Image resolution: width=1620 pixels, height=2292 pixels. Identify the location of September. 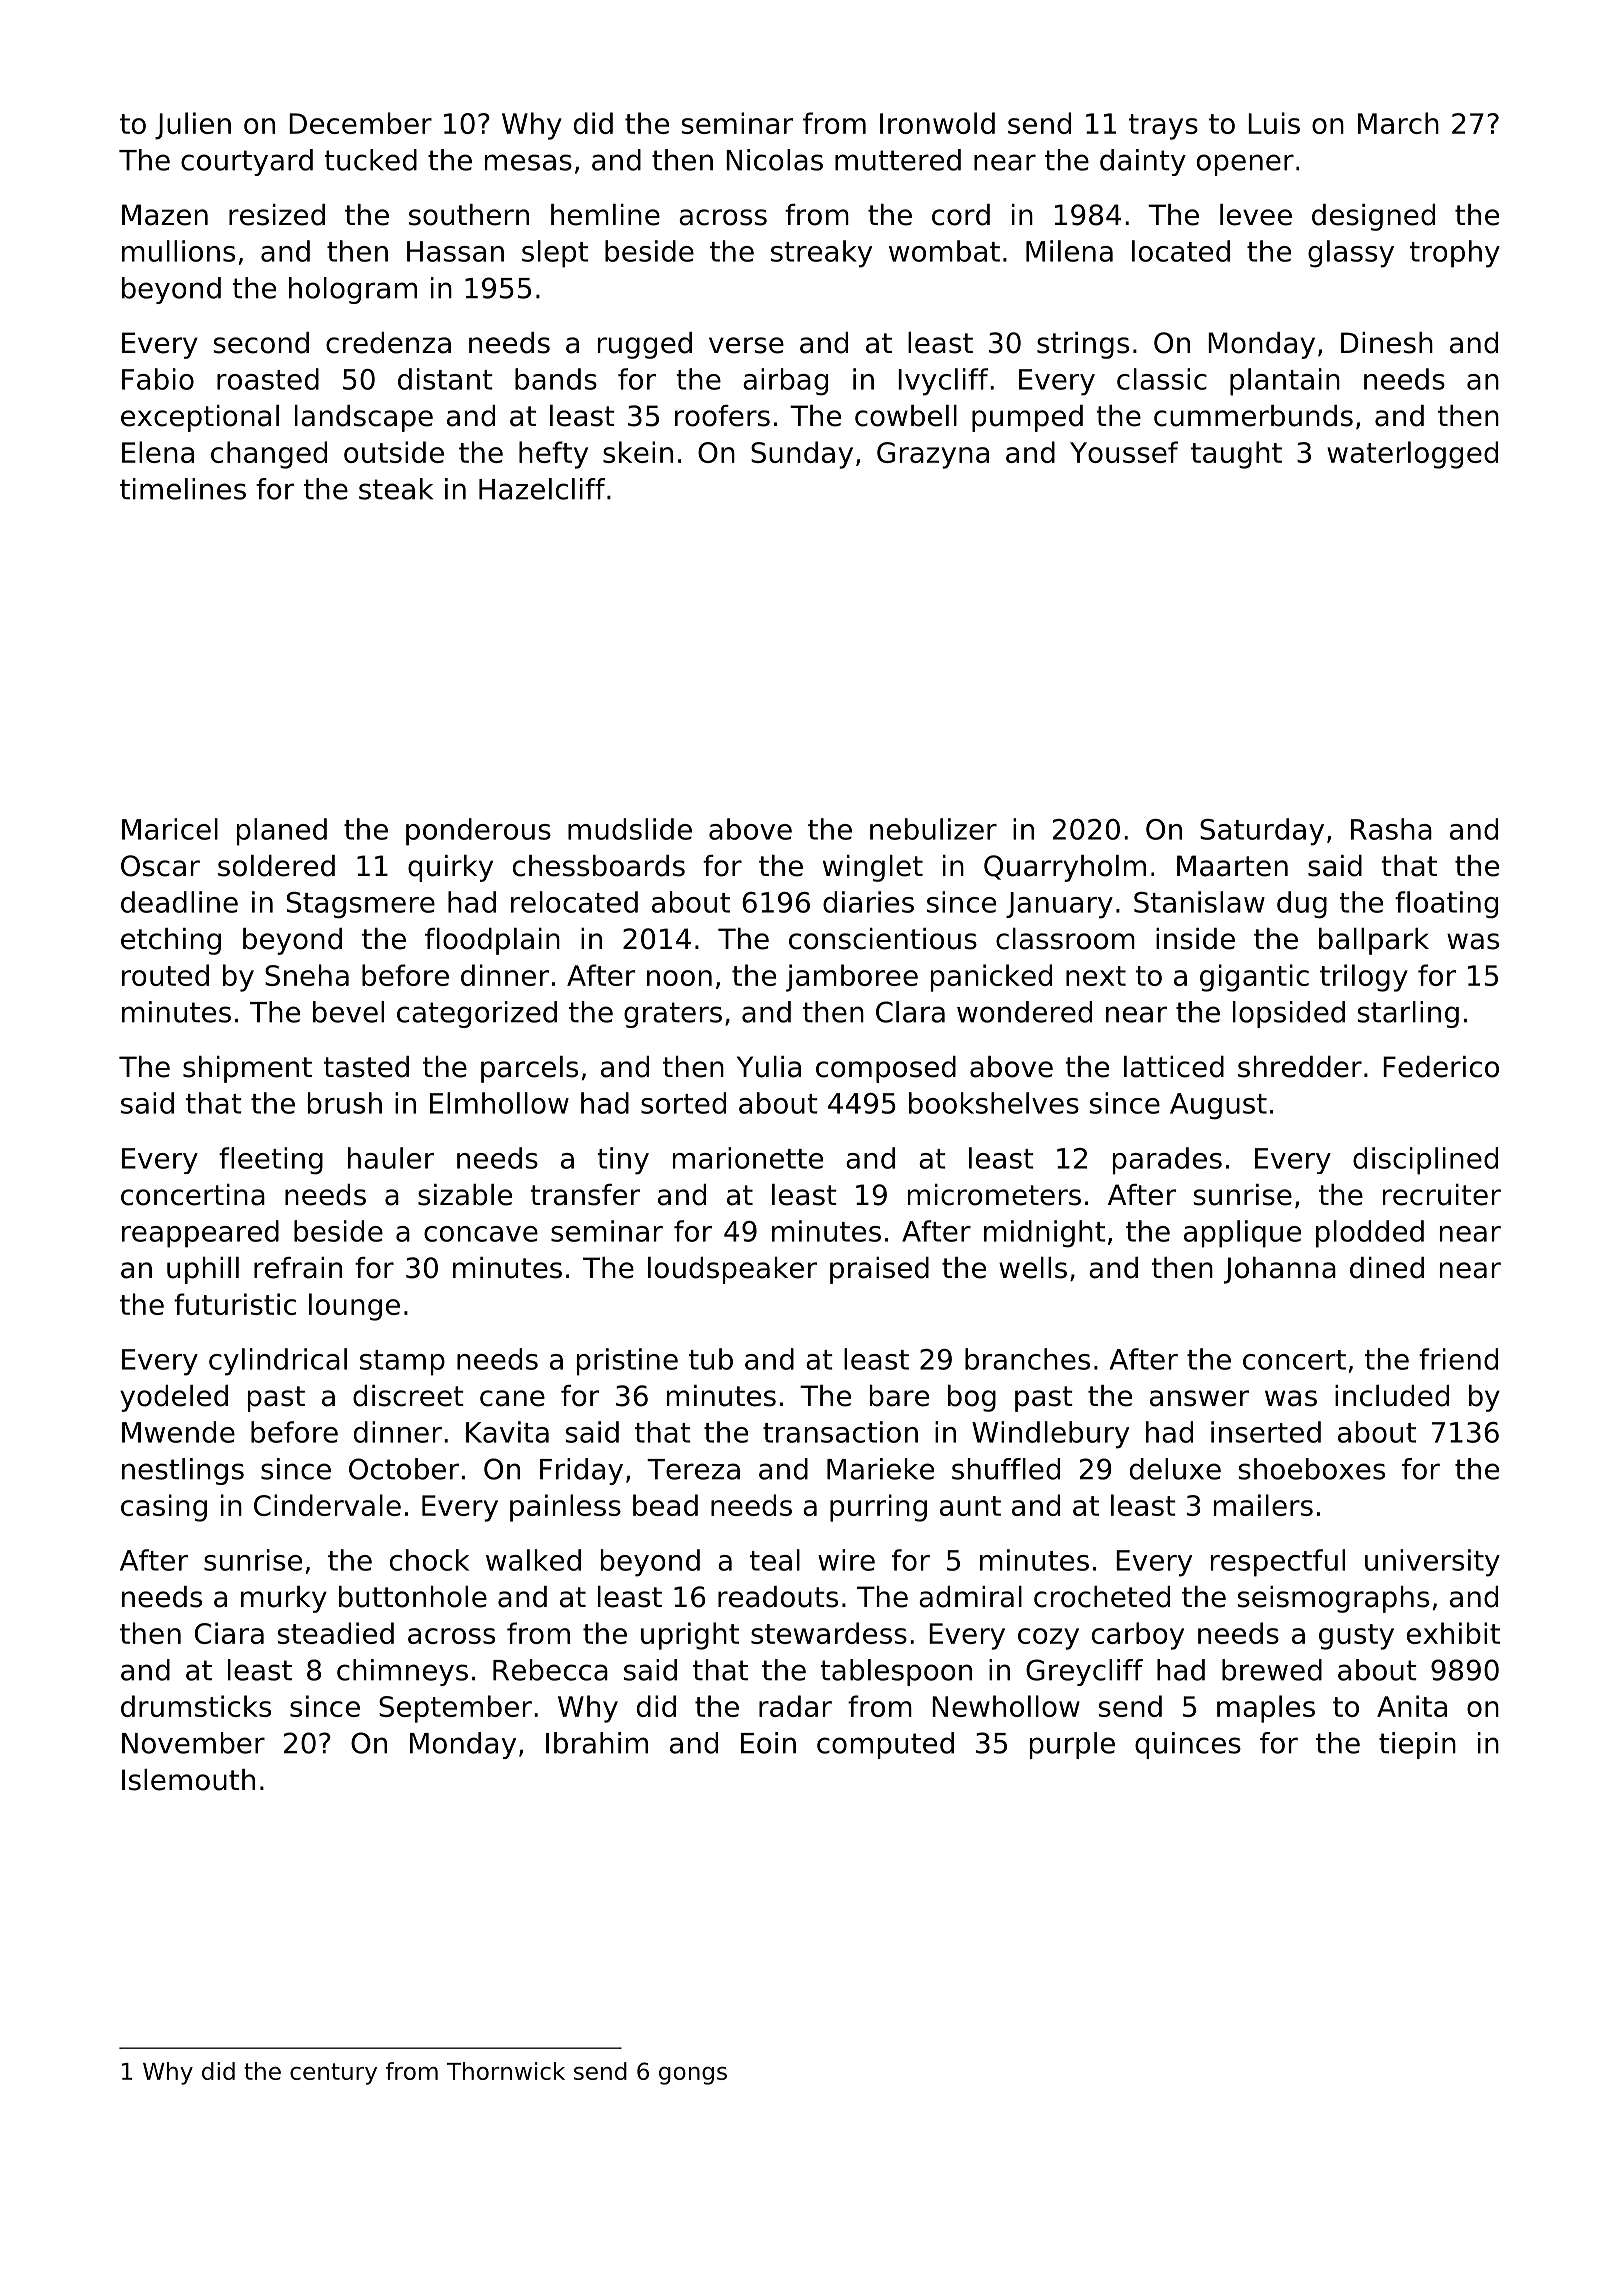
(455, 1709).
